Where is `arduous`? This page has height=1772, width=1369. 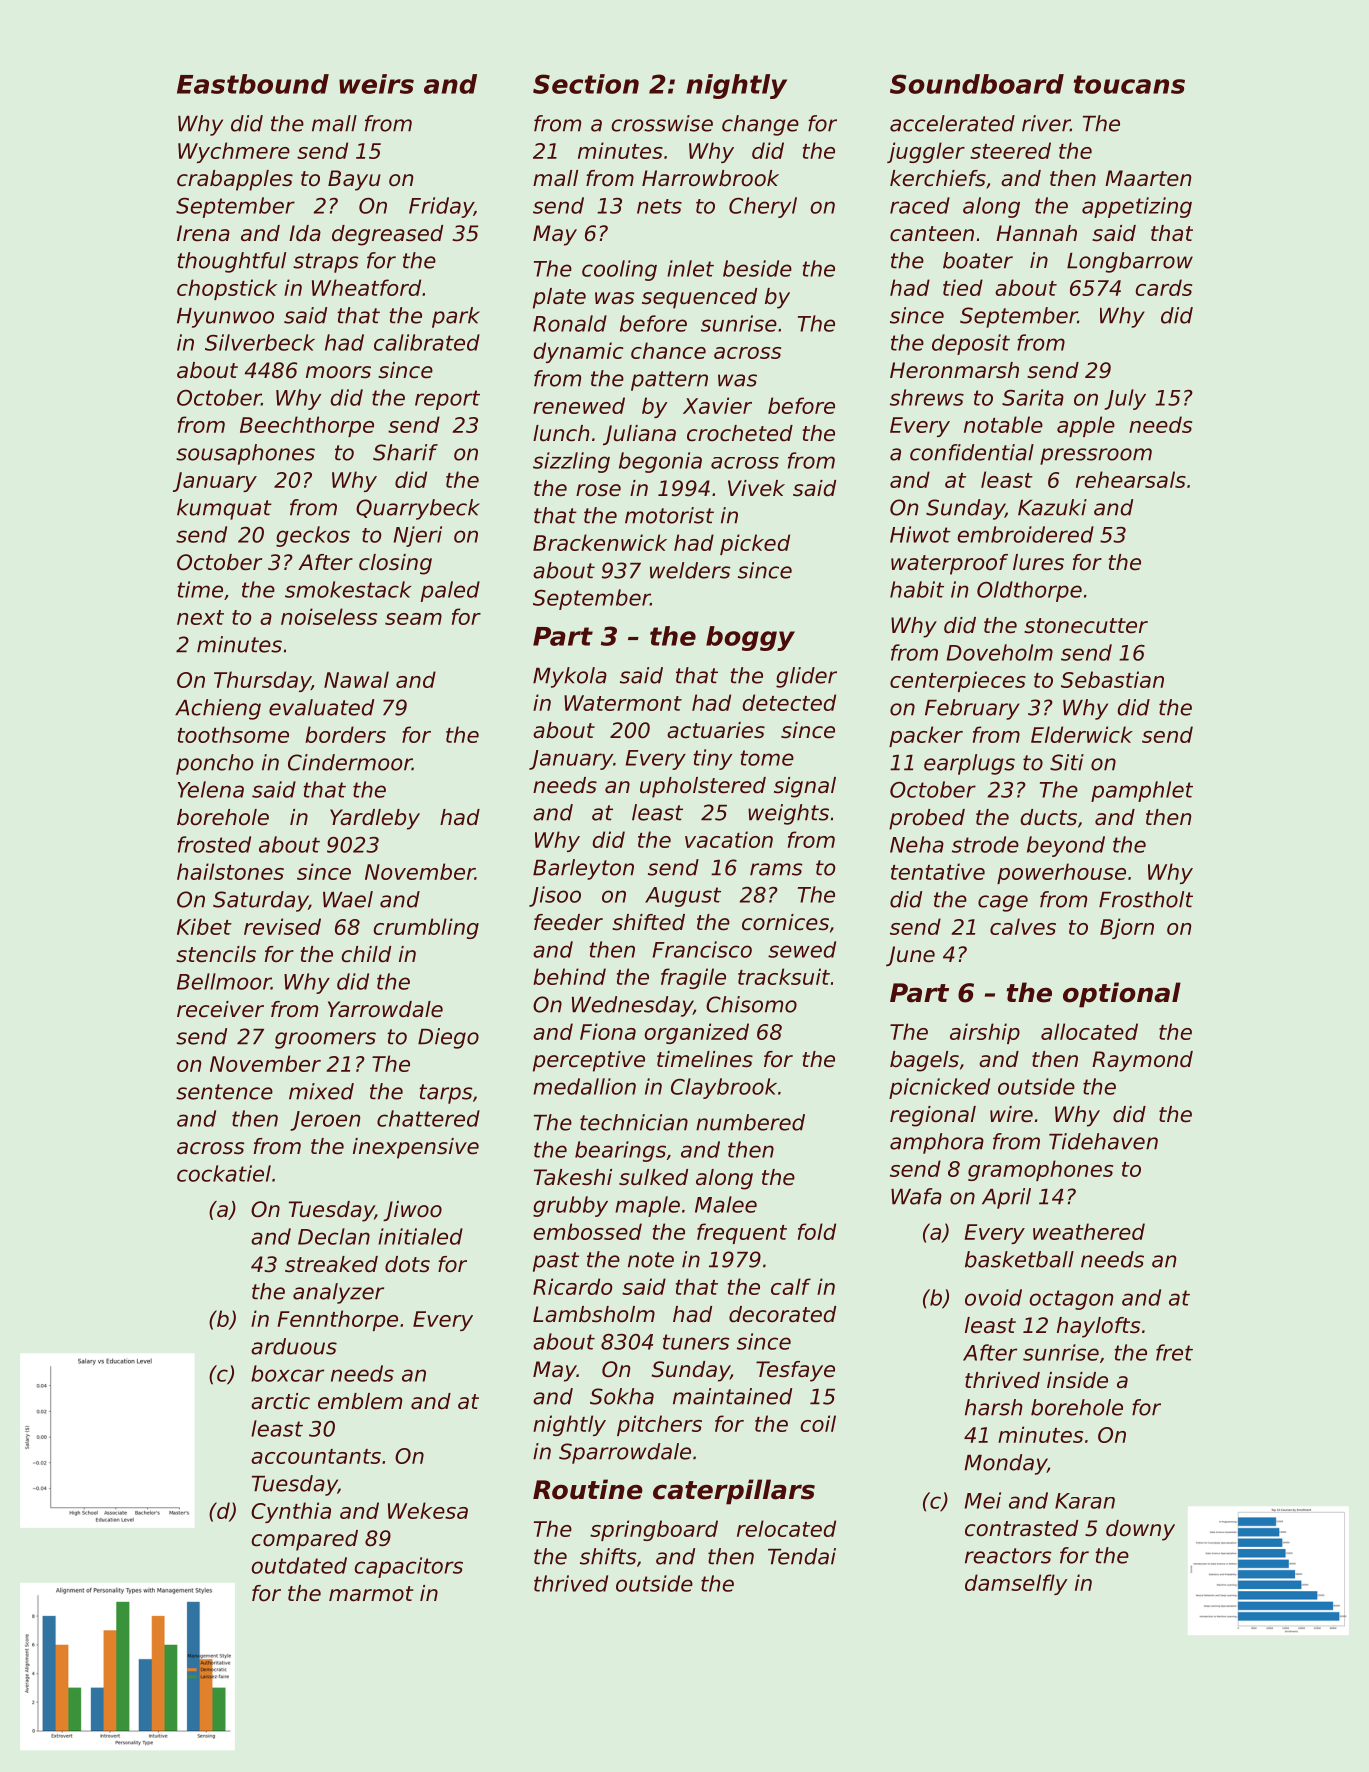
arduous is located at coordinates (294, 1346).
